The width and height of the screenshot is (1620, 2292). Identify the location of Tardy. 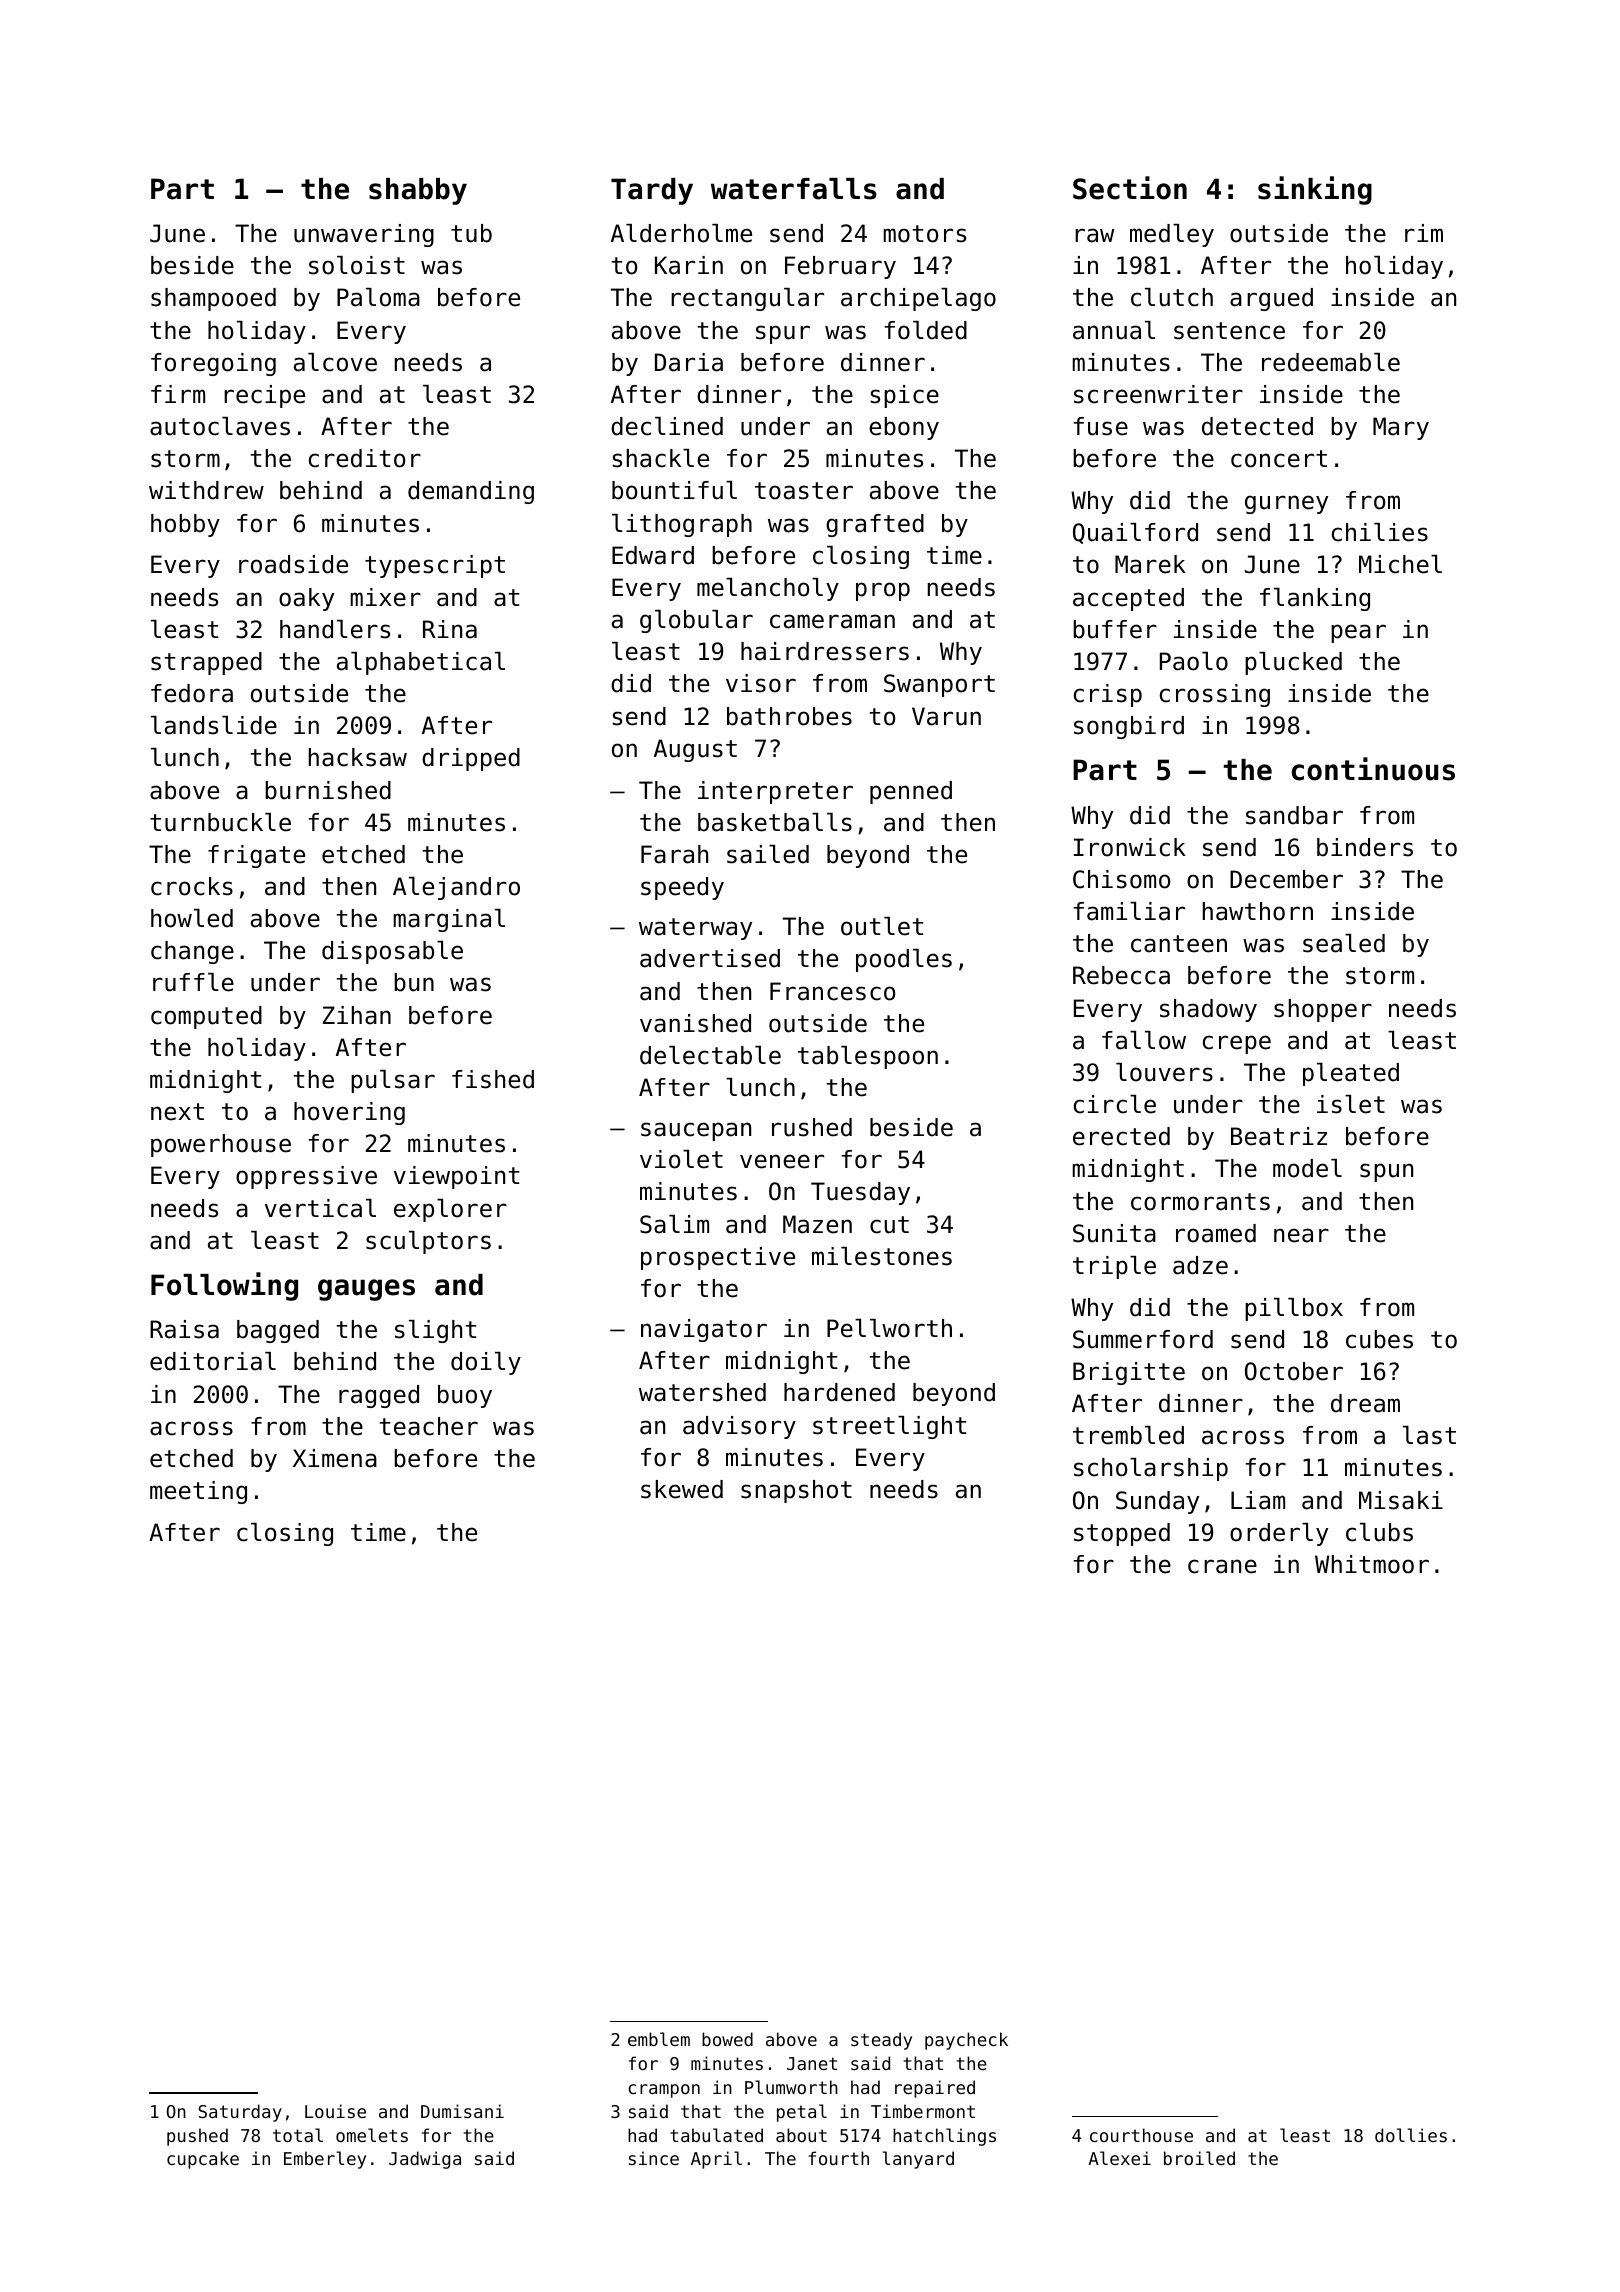
(652, 191).
